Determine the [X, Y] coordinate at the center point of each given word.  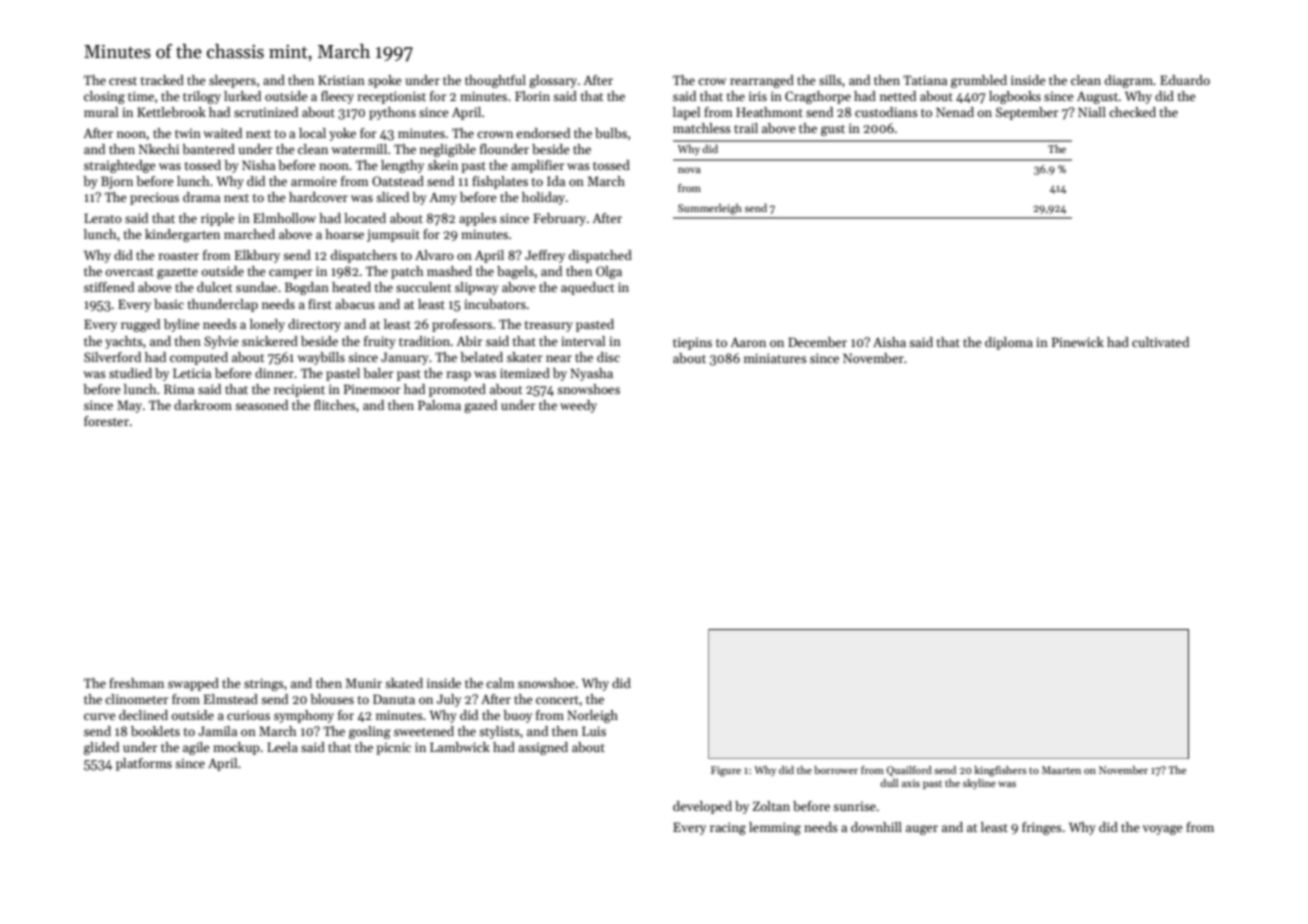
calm [500, 683]
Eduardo [1185, 80]
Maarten [1061, 770]
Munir [363, 683]
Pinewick [1078, 342]
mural [101, 112]
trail [746, 128]
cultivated [1160, 342]
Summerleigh [710, 209]
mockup [236, 748]
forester [106, 421]
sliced [392, 197]
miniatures [775, 358]
